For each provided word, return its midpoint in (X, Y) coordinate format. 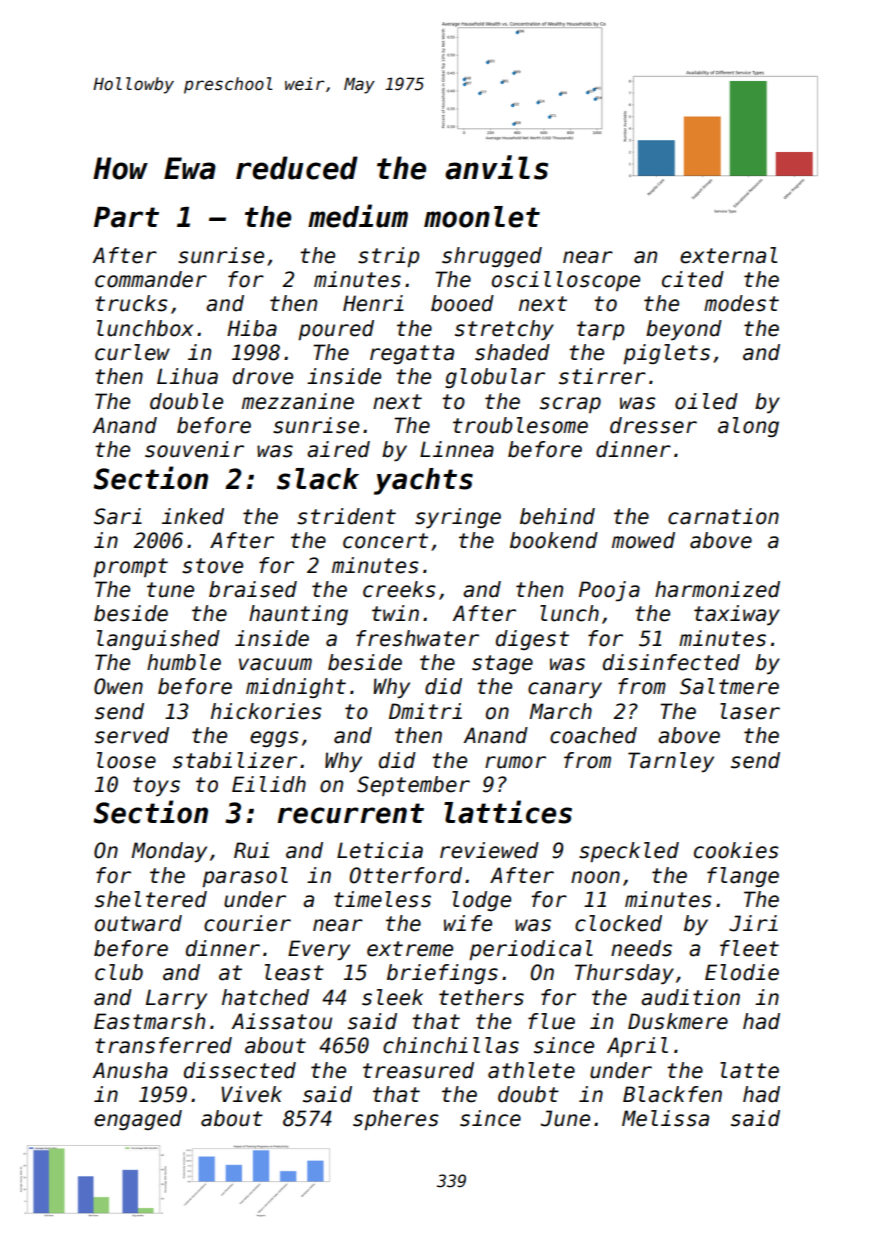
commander (151, 279)
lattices (508, 812)
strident (346, 516)
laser (750, 711)
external (728, 255)
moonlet (482, 217)
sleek (392, 997)
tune (170, 590)
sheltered (151, 899)
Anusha (130, 1070)
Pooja (609, 591)
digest (532, 640)
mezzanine (298, 401)
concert (385, 541)
